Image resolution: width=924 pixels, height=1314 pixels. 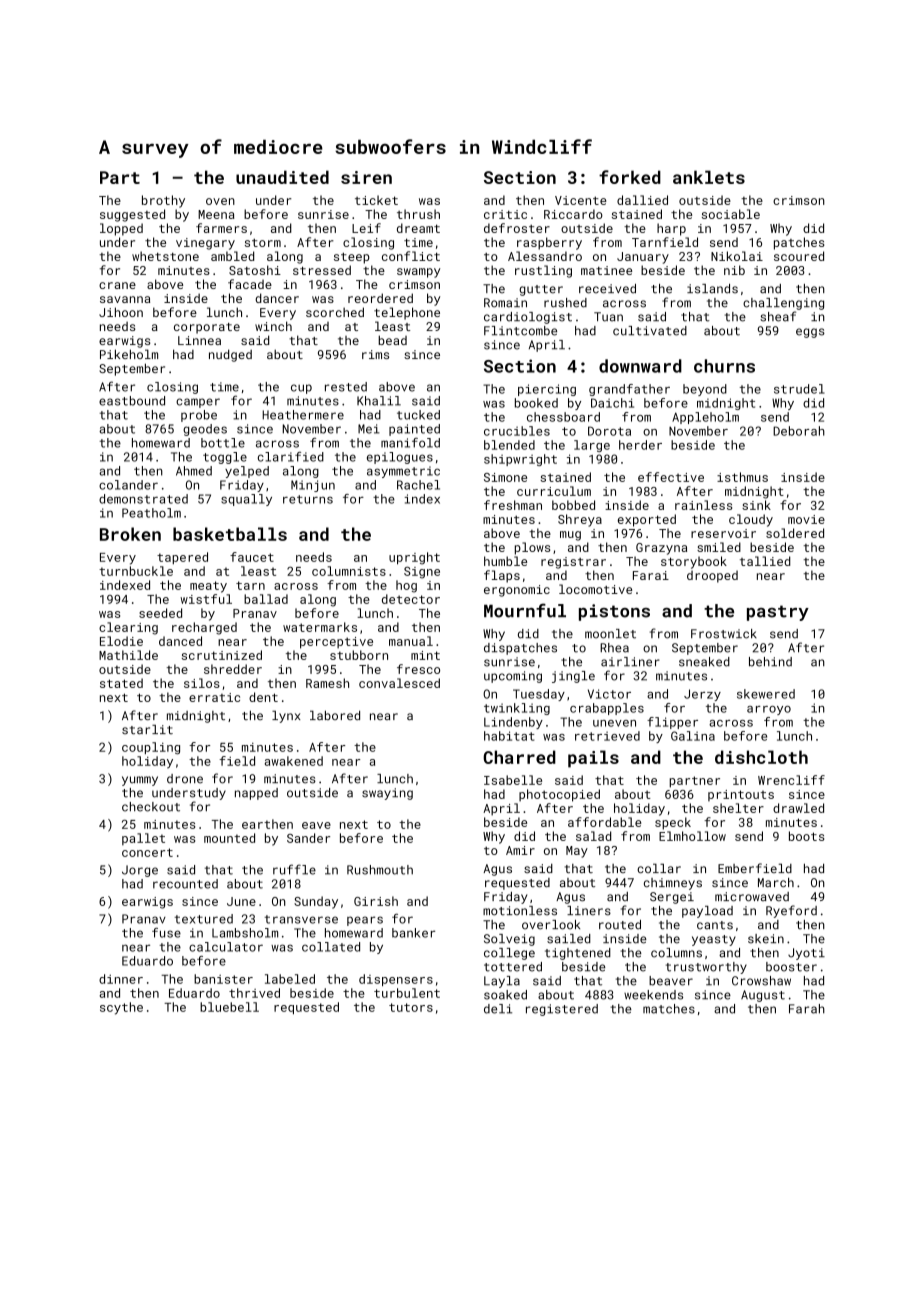 What do you see at coordinates (132, 215) in the screenshot?
I see `suggested` at bounding box center [132, 215].
